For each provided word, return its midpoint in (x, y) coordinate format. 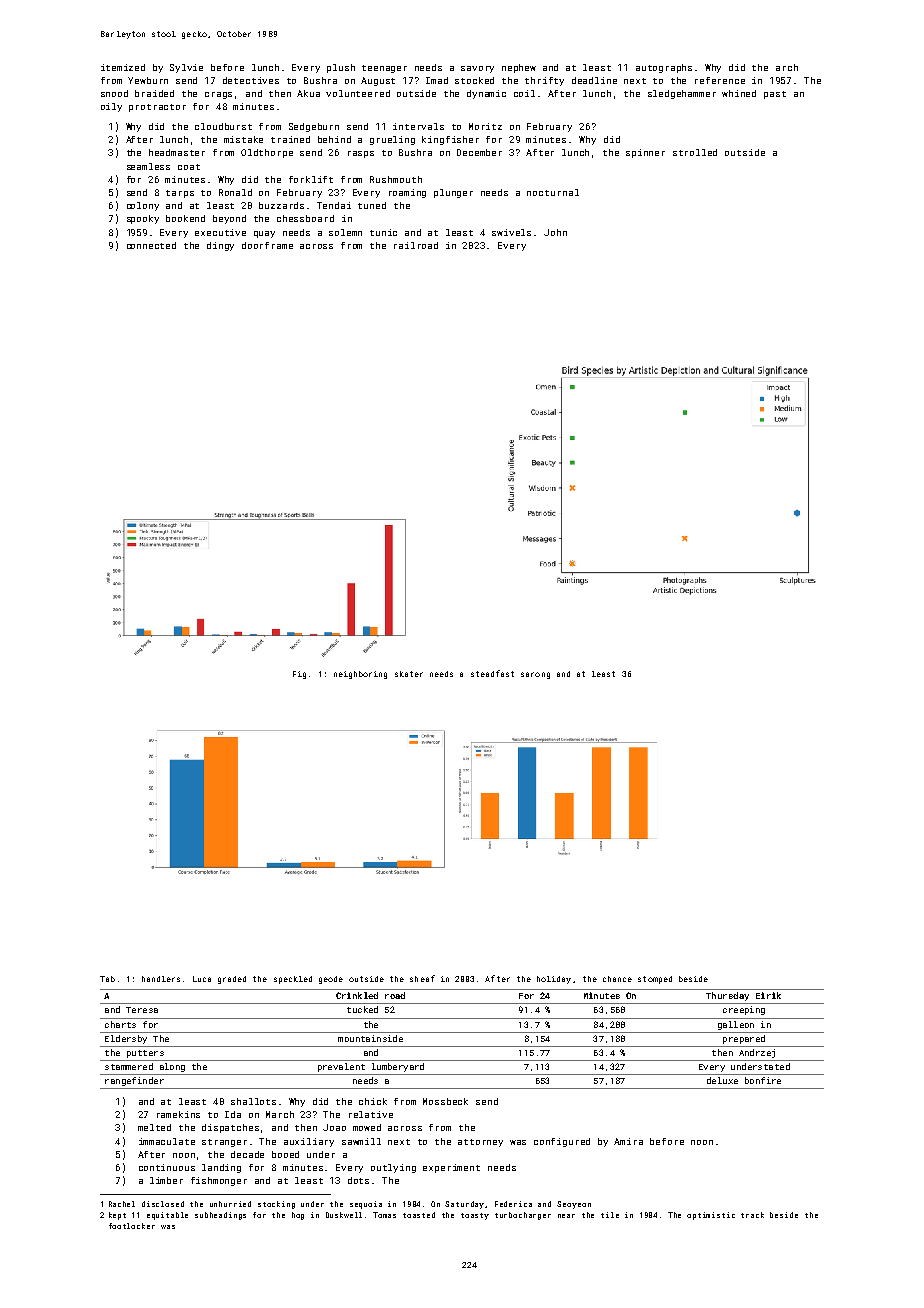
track (752, 1215)
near (566, 1216)
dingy (220, 246)
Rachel (122, 1204)
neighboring (360, 675)
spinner (645, 153)
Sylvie (186, 68)
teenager (384, 69)
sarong (535, 675)
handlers (161, 979)
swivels (511, 232)
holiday (554, 980)
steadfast (492, 673)
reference (720, 80)
